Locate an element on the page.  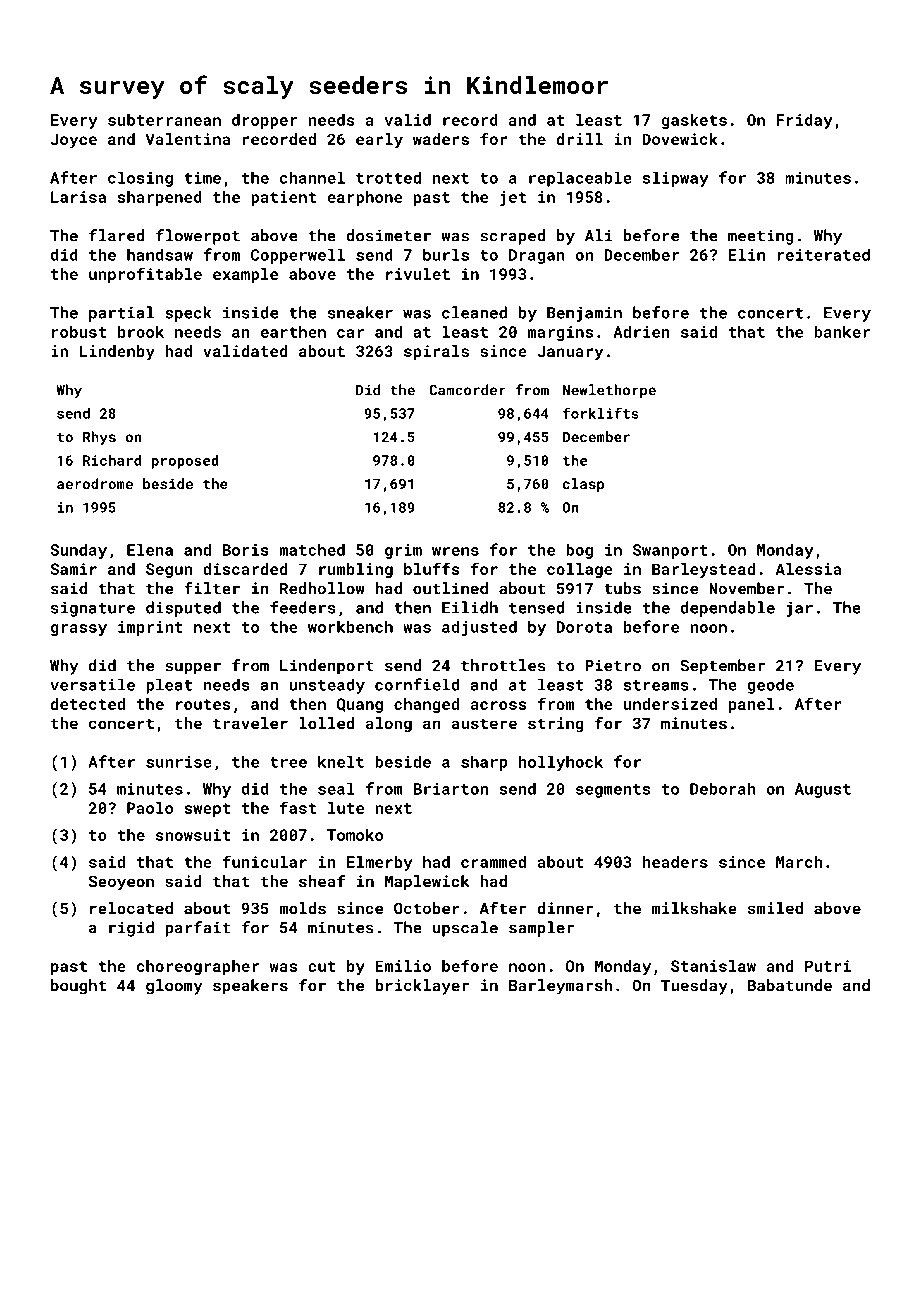
Friday is located at coordinates (804, 121).
